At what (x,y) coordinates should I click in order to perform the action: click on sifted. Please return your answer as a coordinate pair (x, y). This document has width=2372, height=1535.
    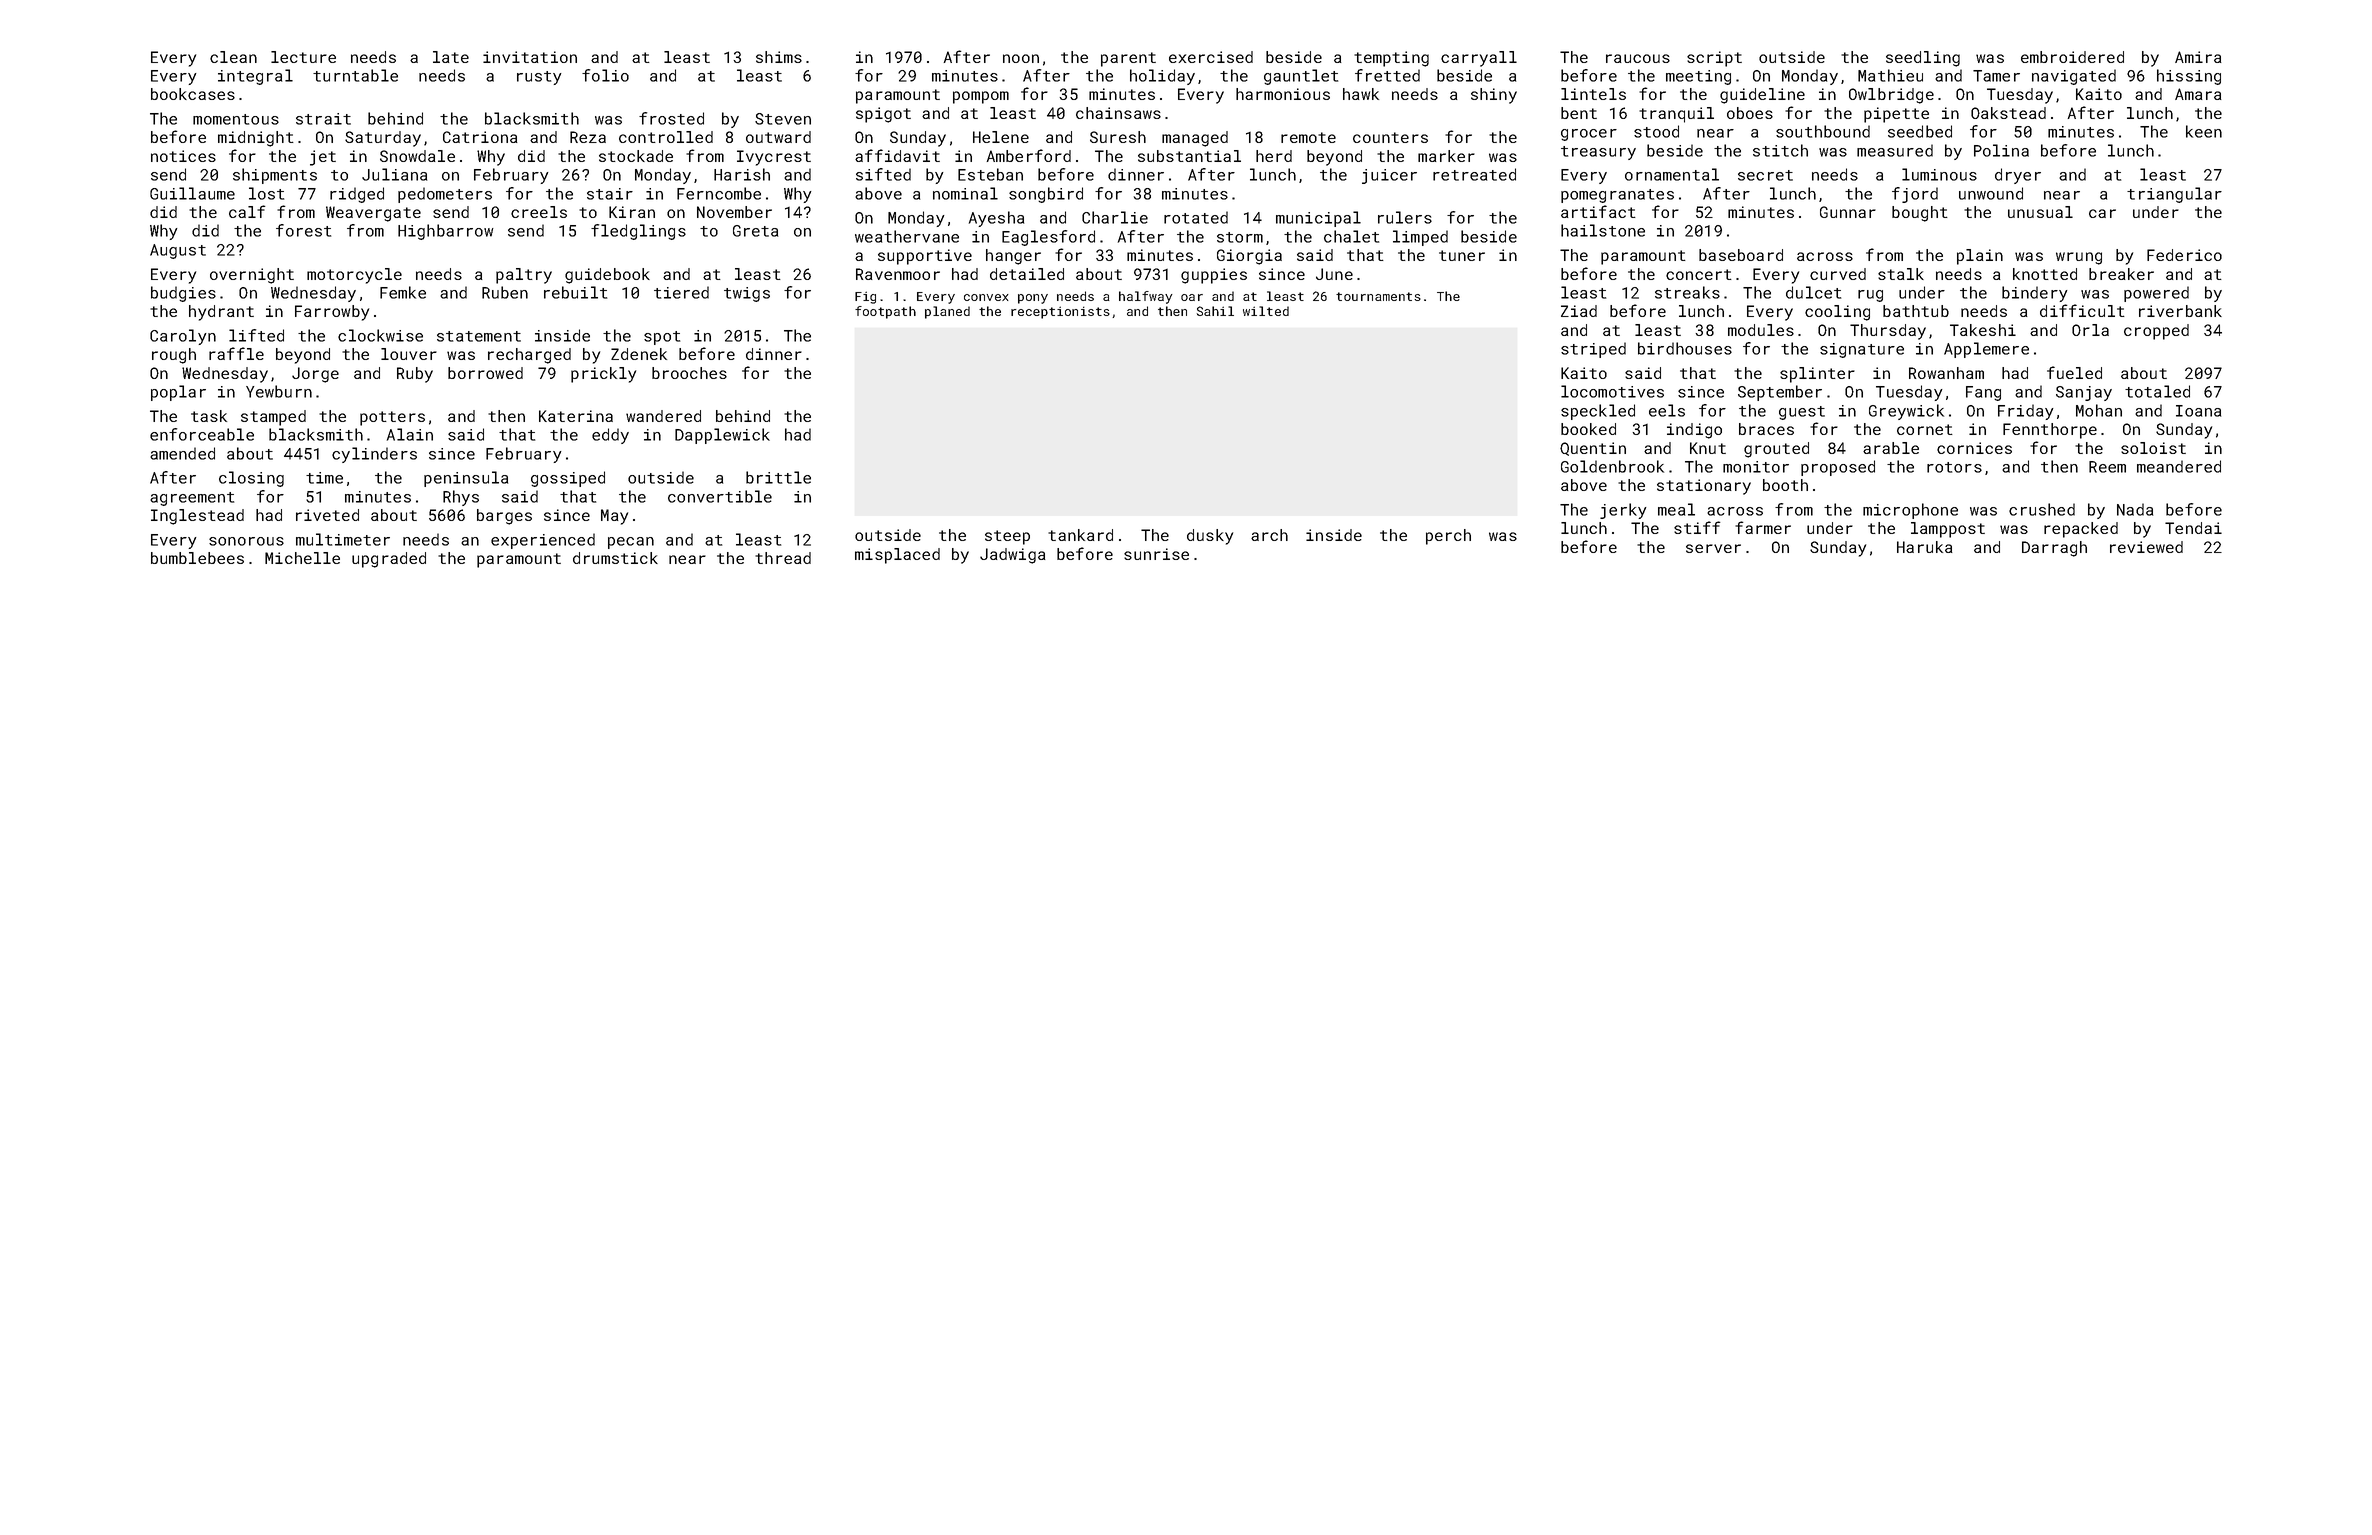
    Looking at the image, I should click on (883, 174).
